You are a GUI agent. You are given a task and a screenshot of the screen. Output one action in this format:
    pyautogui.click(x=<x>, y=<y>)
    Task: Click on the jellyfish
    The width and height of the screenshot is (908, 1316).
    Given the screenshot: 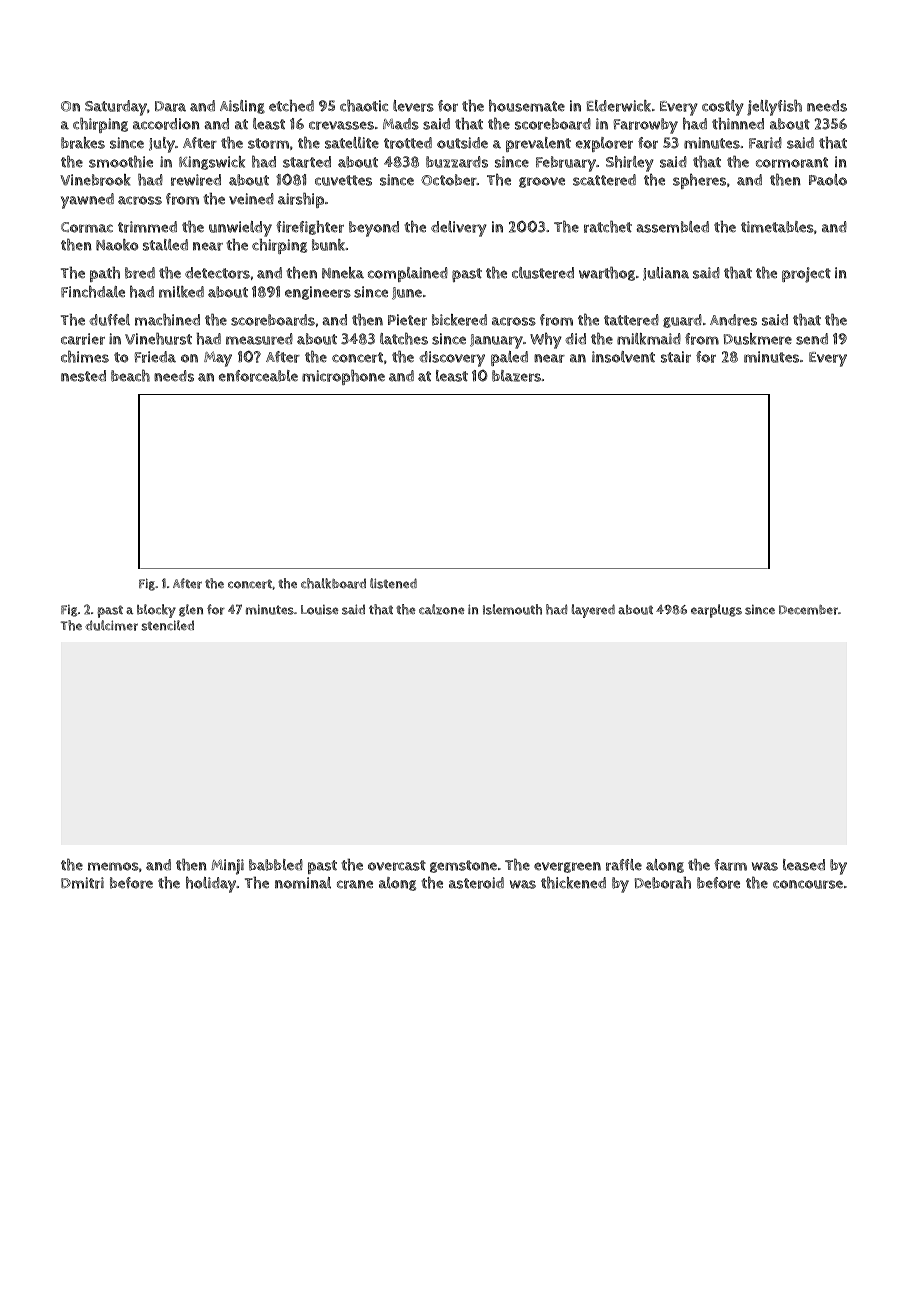 What is the action you would take?
    pyautogui.click(x=774, y=108)
